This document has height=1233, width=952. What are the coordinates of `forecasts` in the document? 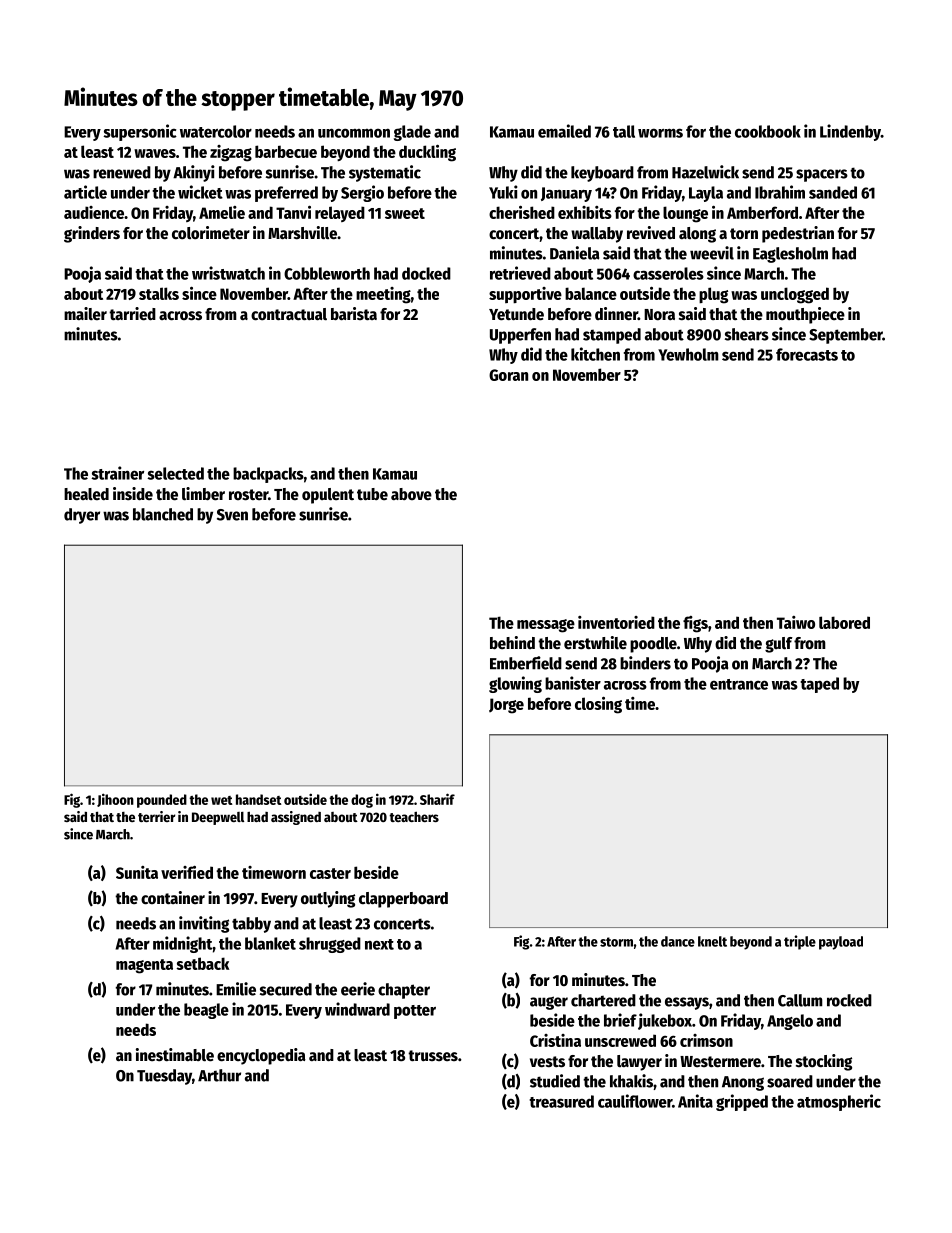 It's located at (807, 354).
